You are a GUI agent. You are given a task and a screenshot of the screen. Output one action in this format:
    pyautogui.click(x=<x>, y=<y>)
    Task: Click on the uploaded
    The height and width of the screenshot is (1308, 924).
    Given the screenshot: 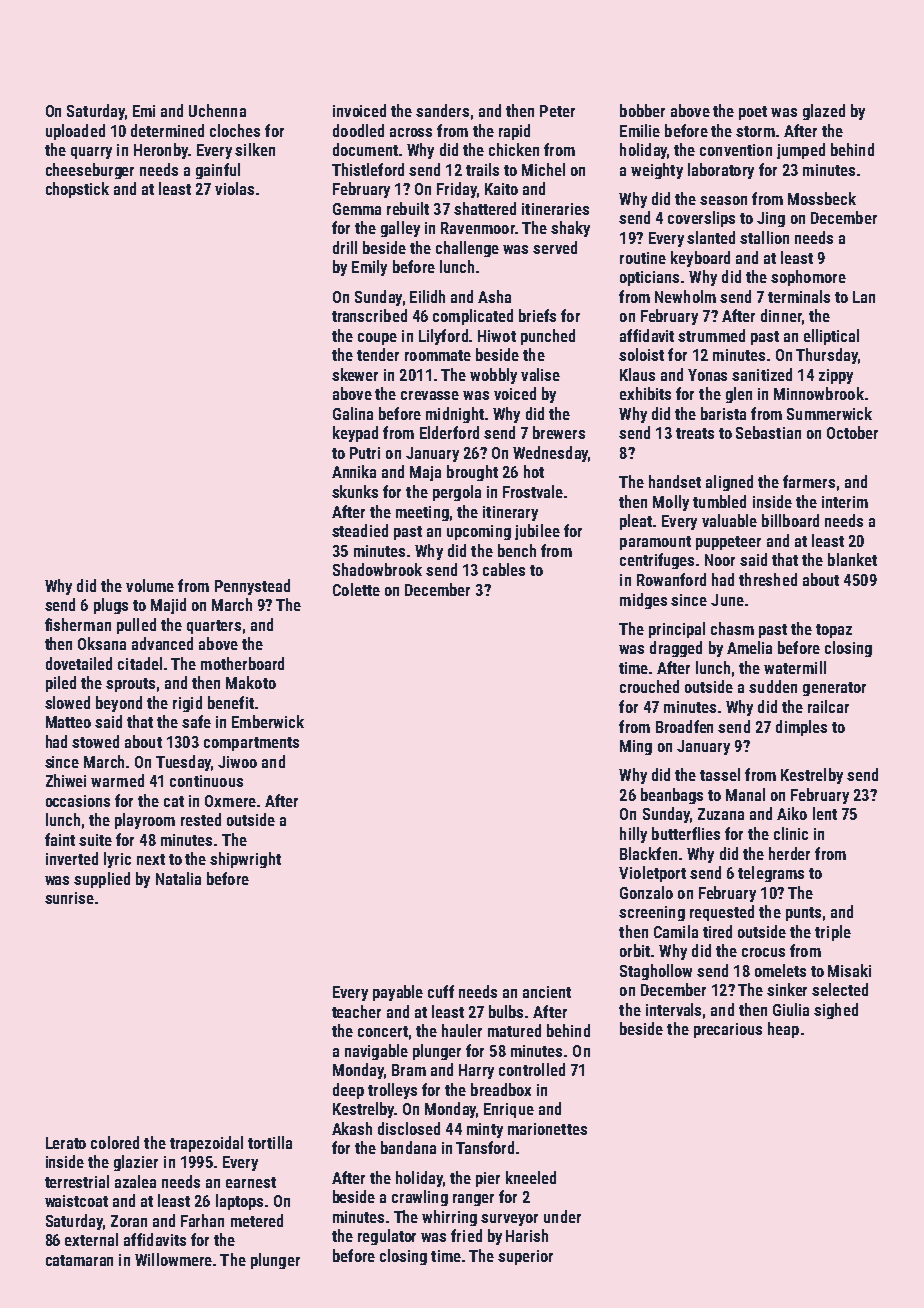 What is the action you would take?
    pyautogui.click(x=75, y=132)
